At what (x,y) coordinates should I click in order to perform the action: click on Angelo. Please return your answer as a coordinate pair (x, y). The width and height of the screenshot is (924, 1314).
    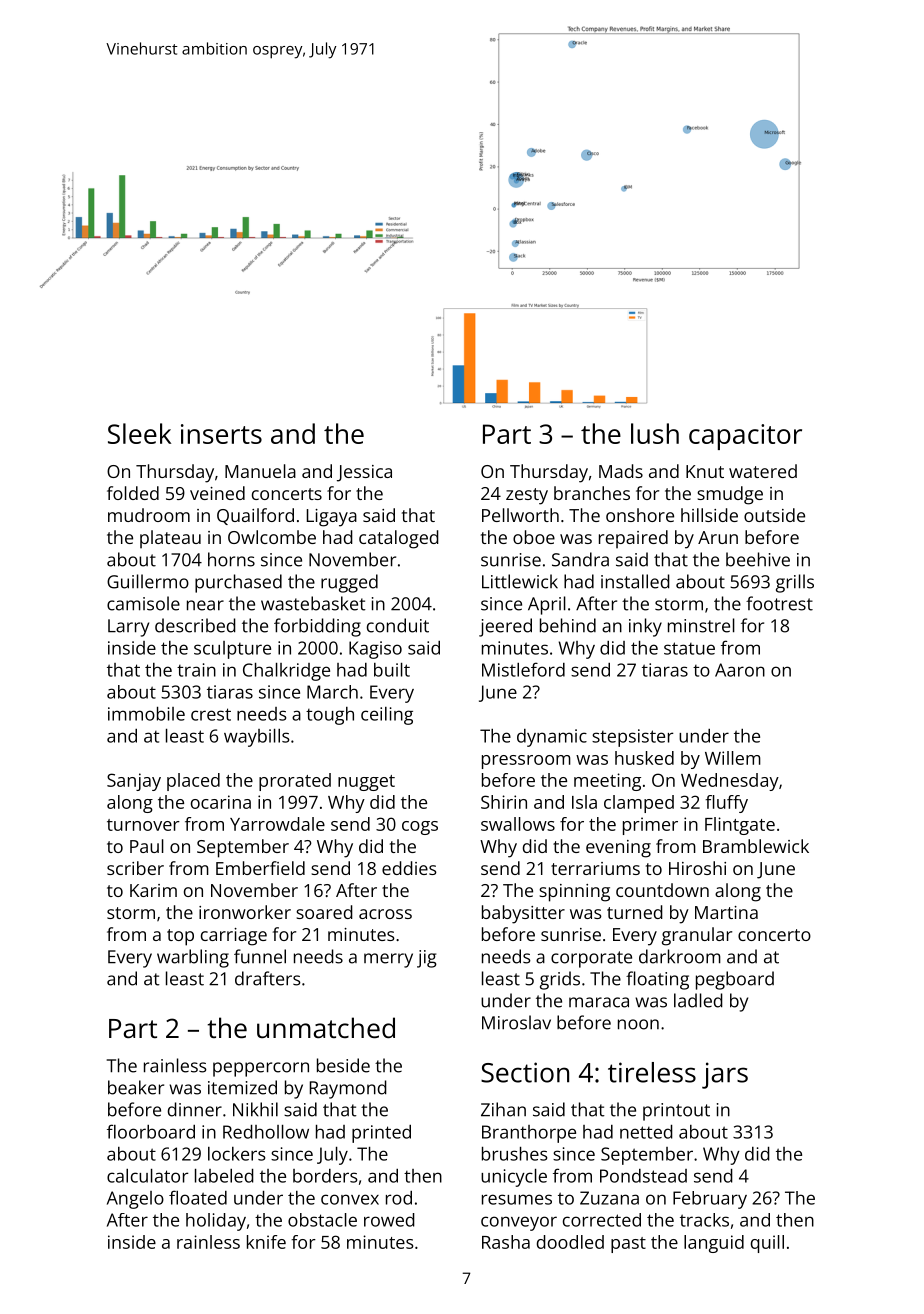
    Looking at the image, I should click on (135, 1200).
